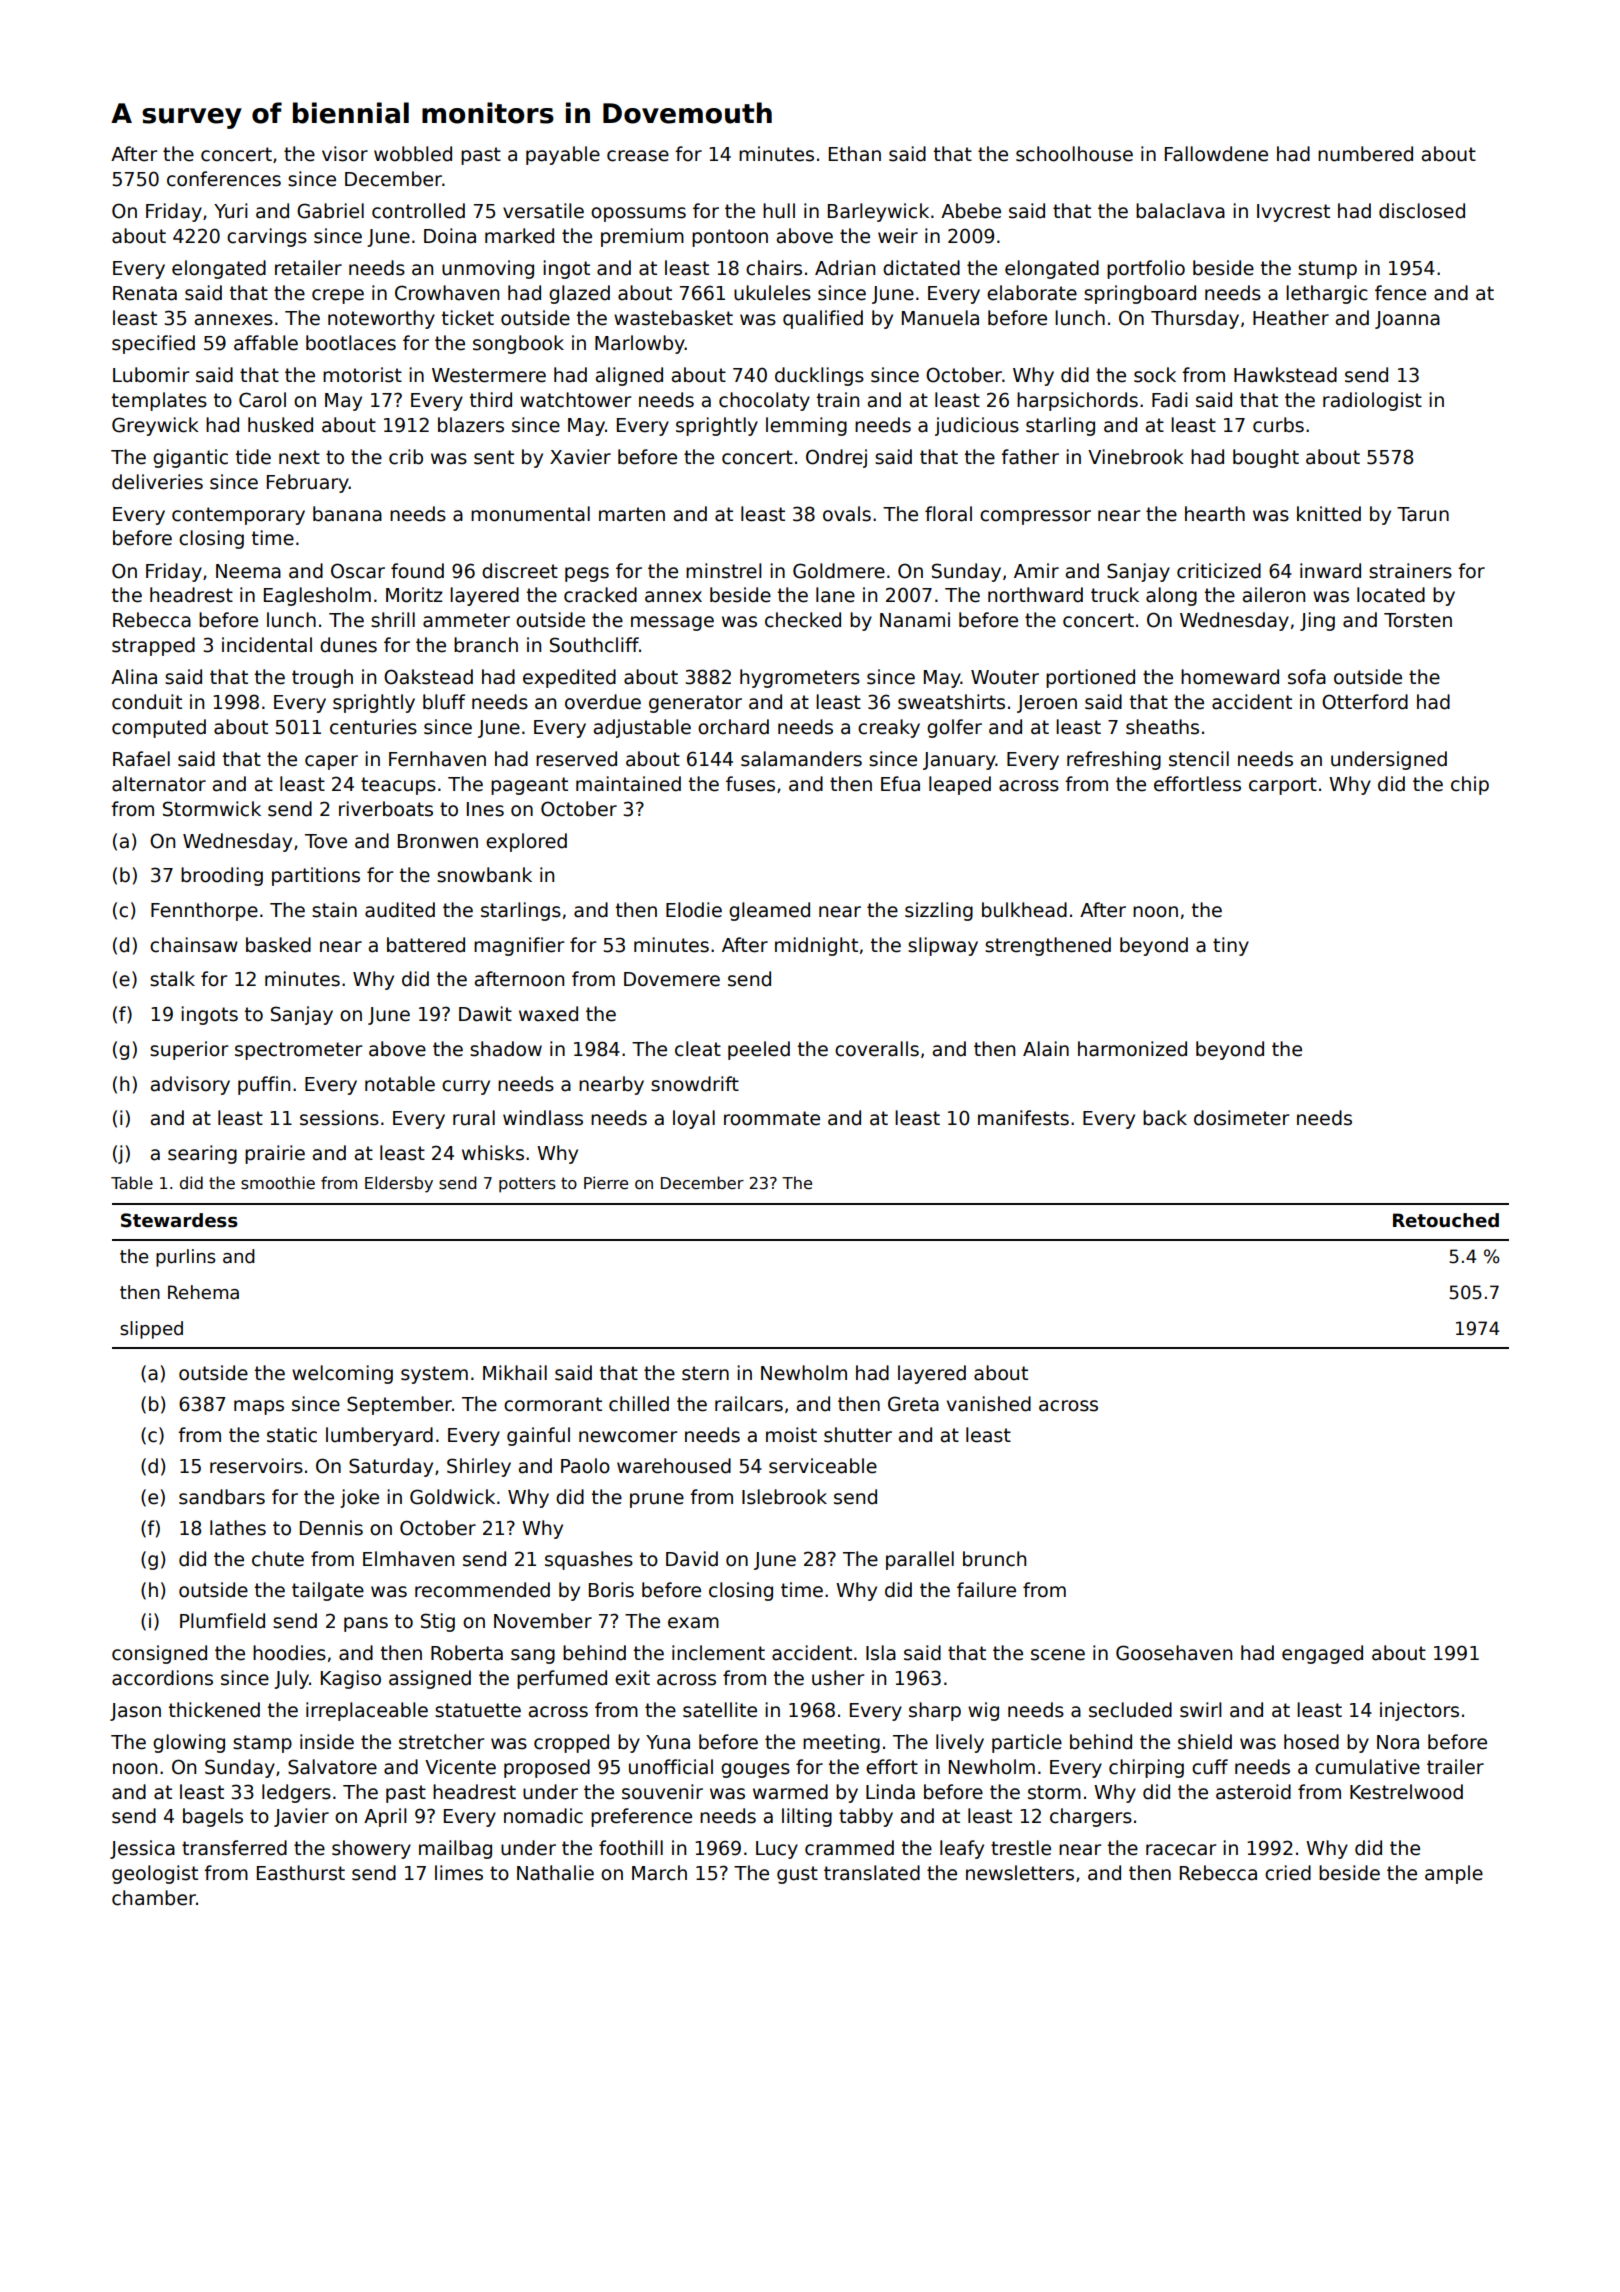  I want to click on numbered, so click(1365, 154).
